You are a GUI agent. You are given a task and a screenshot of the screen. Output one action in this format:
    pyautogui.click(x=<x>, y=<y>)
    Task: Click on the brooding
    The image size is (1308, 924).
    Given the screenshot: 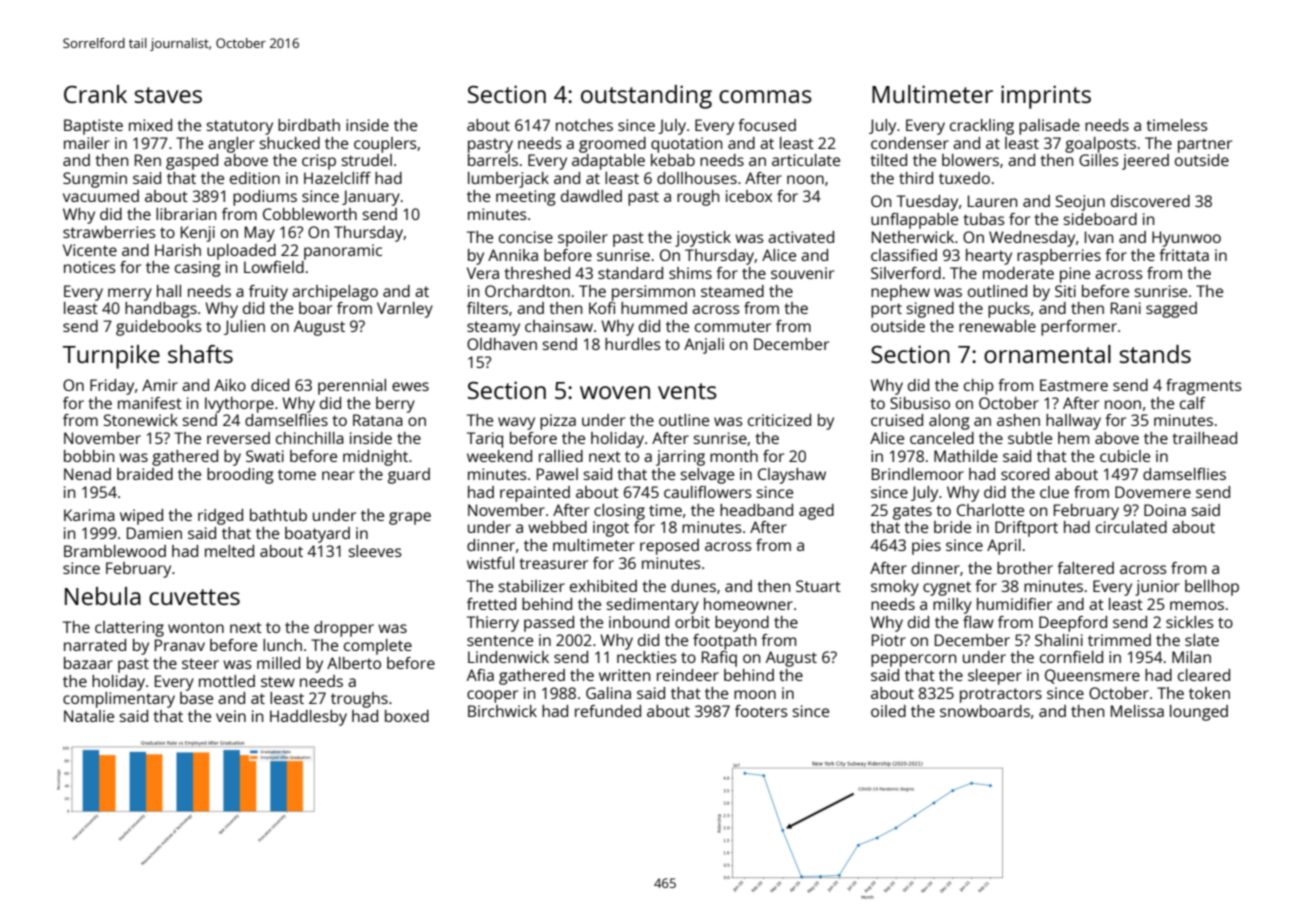 What is the action you would take?
    pyautogui.click(x=240, y=476)
